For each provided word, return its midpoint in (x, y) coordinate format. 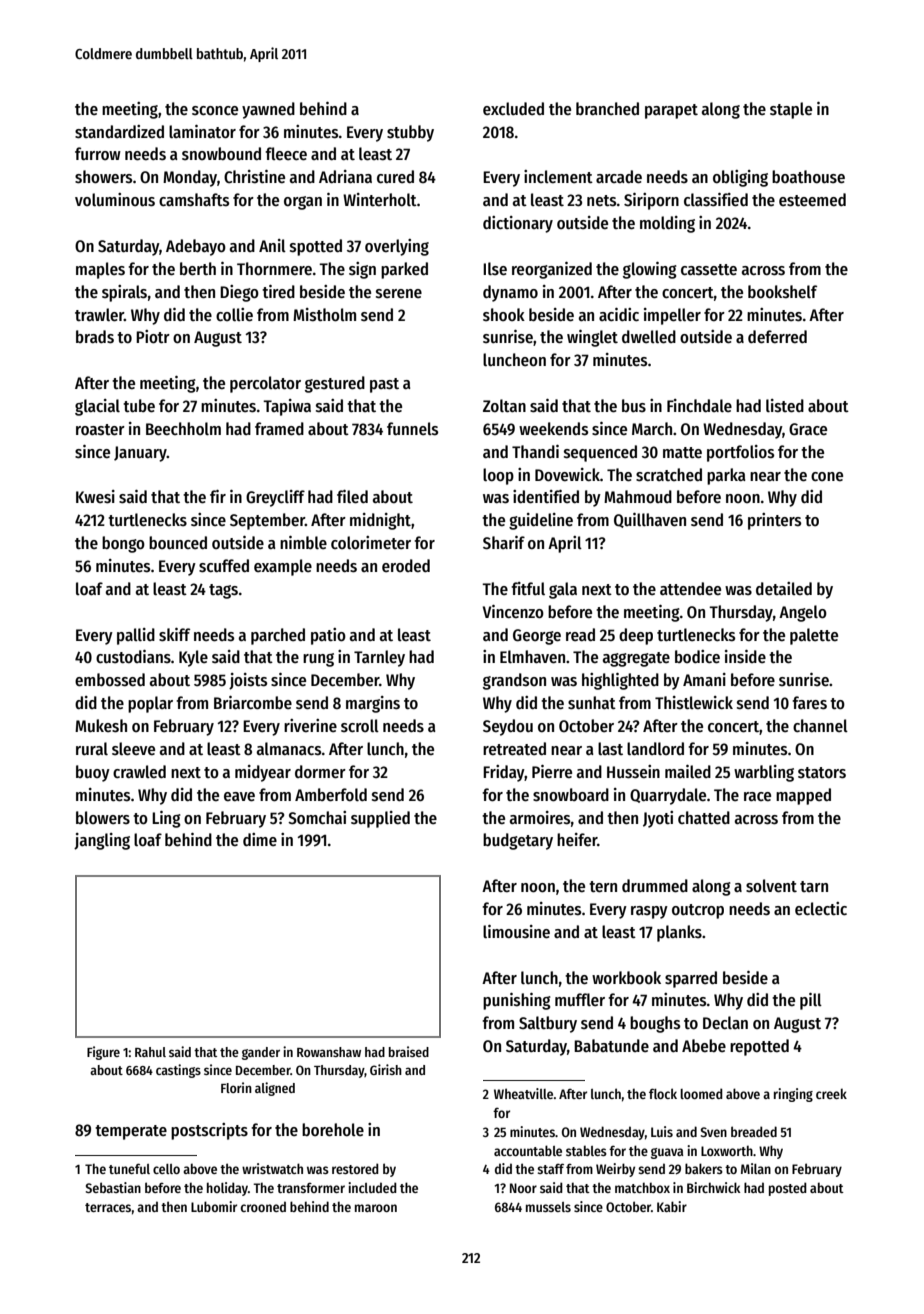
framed (279, 429)
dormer (320, 772)
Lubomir (214, 1206)
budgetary (518, 841)
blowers (103, 818)
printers (774, 521)
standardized (119, 132)
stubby (410, 133)
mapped (803, 796)
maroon (376, 1208)
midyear (263, 773)
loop (498, 476)
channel (820, 726)
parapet (671, 111)
